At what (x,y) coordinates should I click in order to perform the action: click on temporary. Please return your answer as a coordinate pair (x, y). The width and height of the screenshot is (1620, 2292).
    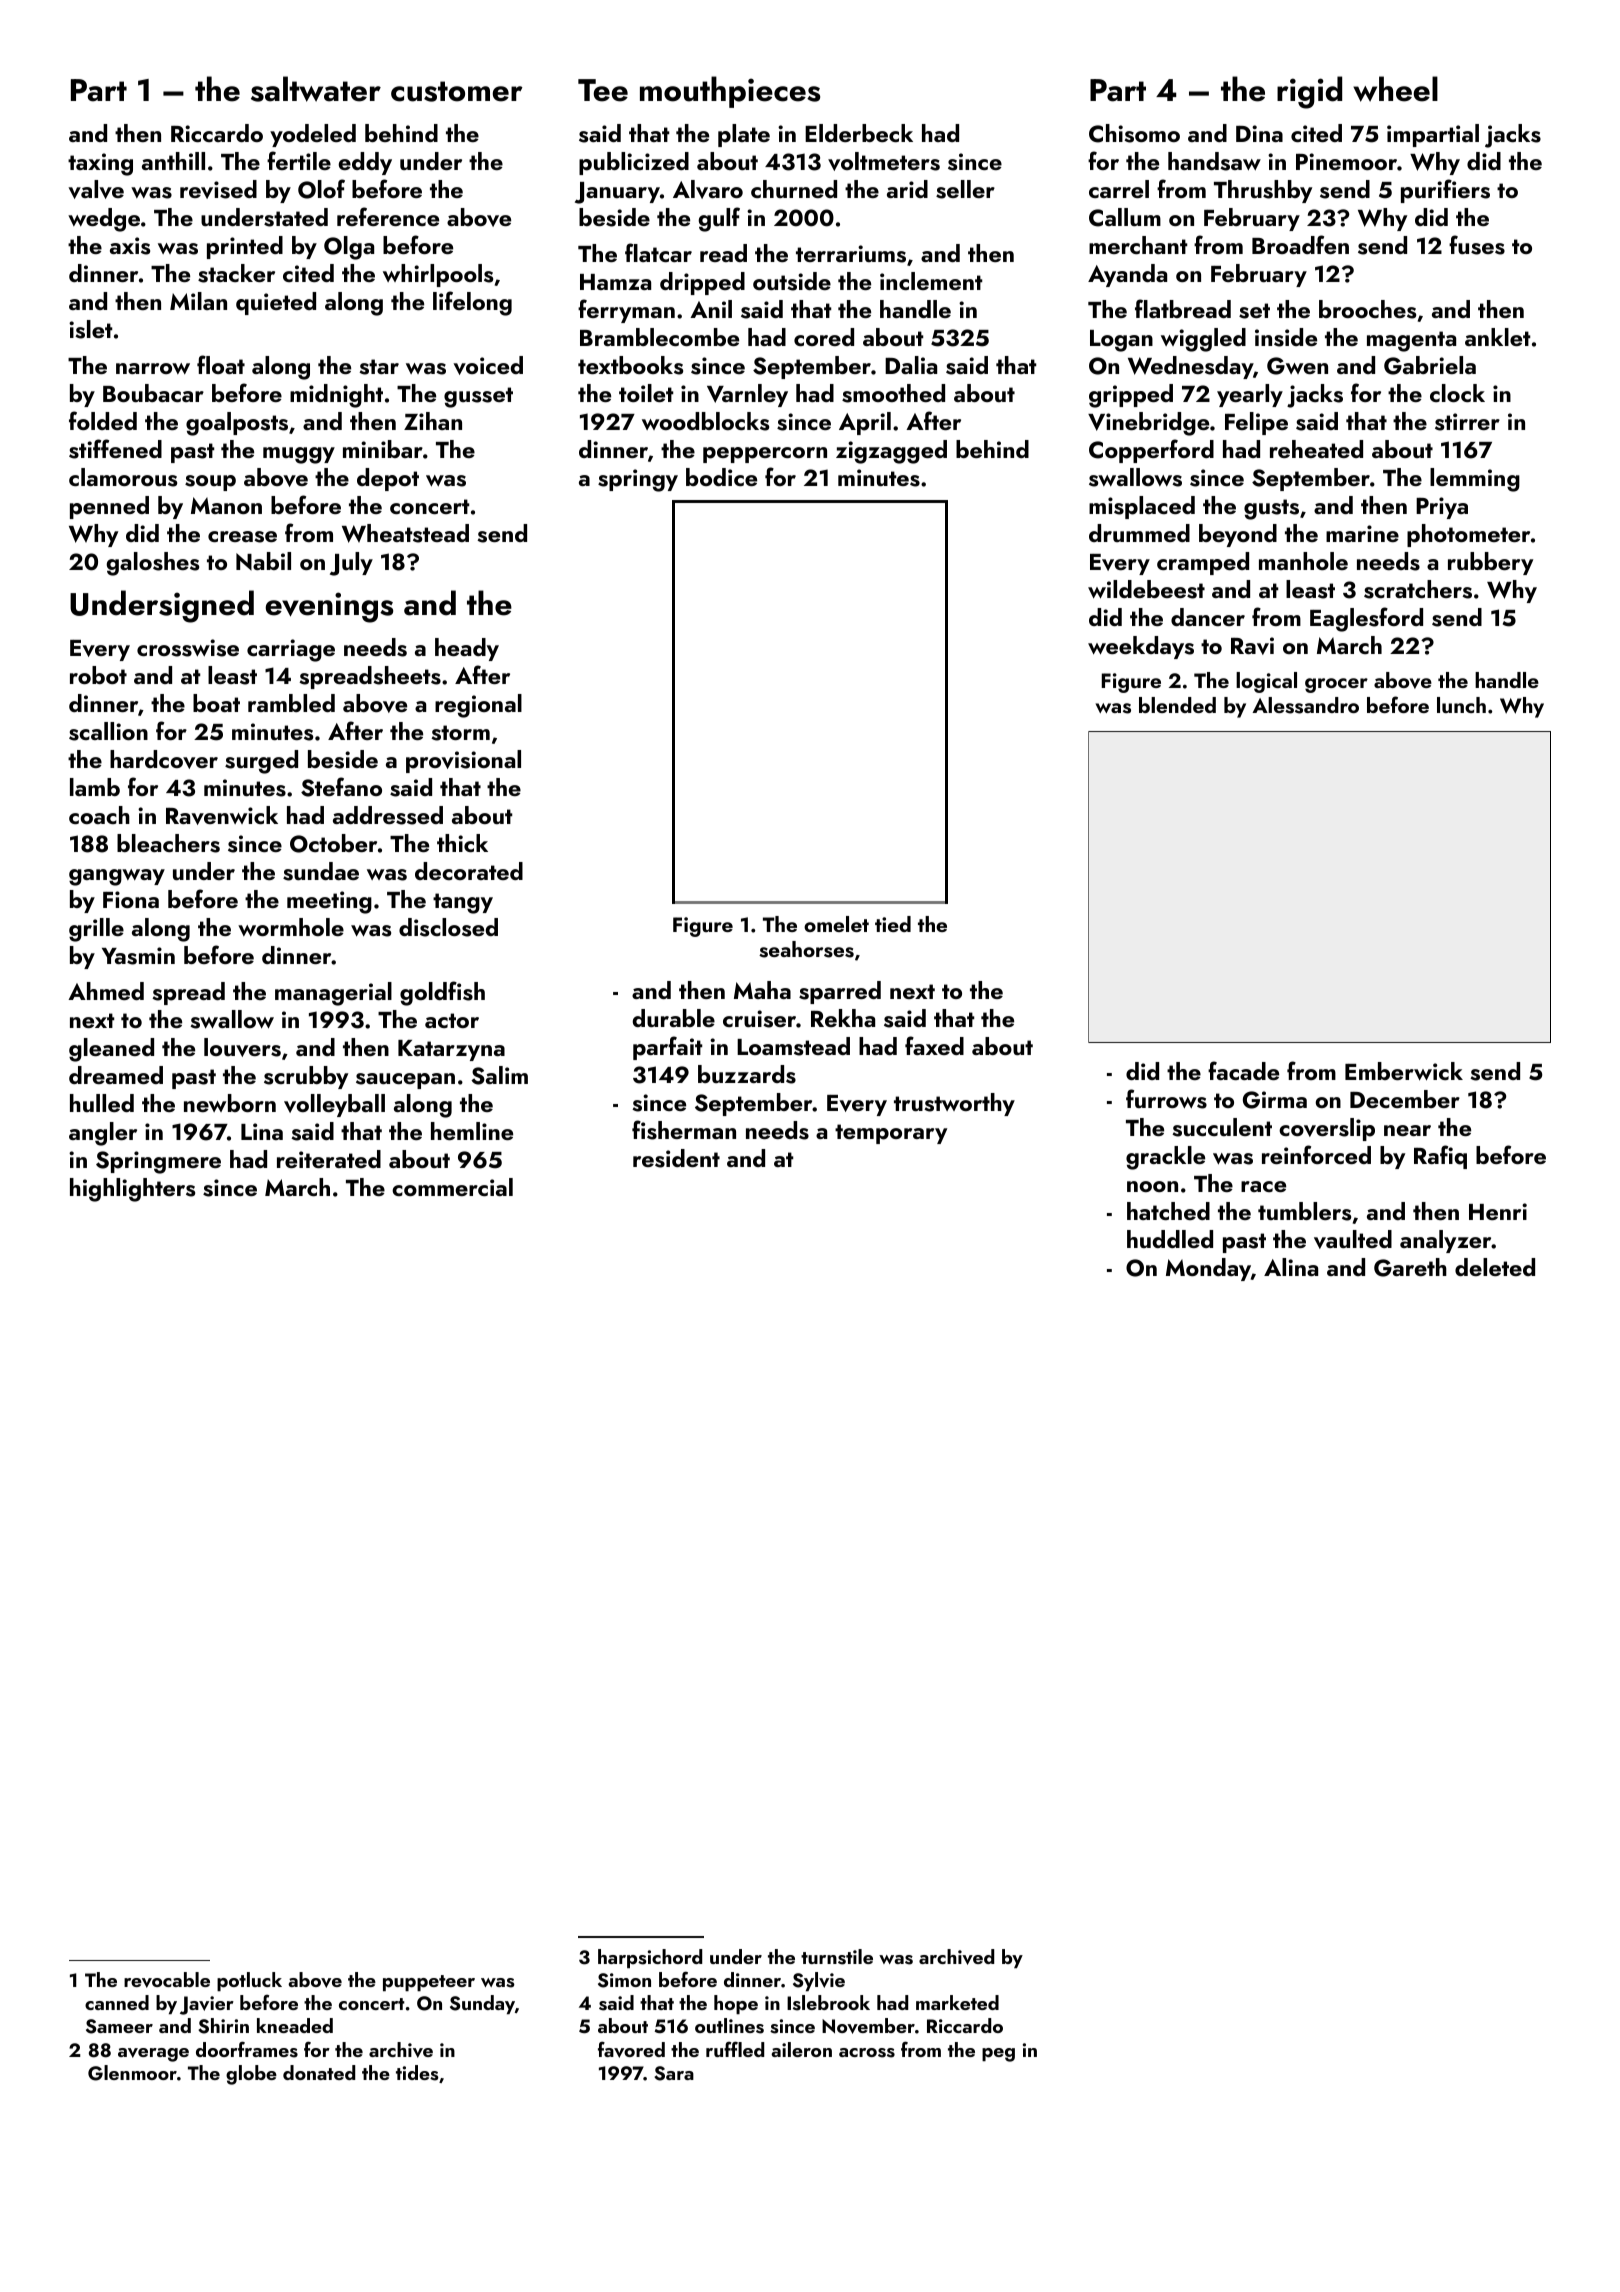
    Looking at the image, I should click on (891, 1134).
